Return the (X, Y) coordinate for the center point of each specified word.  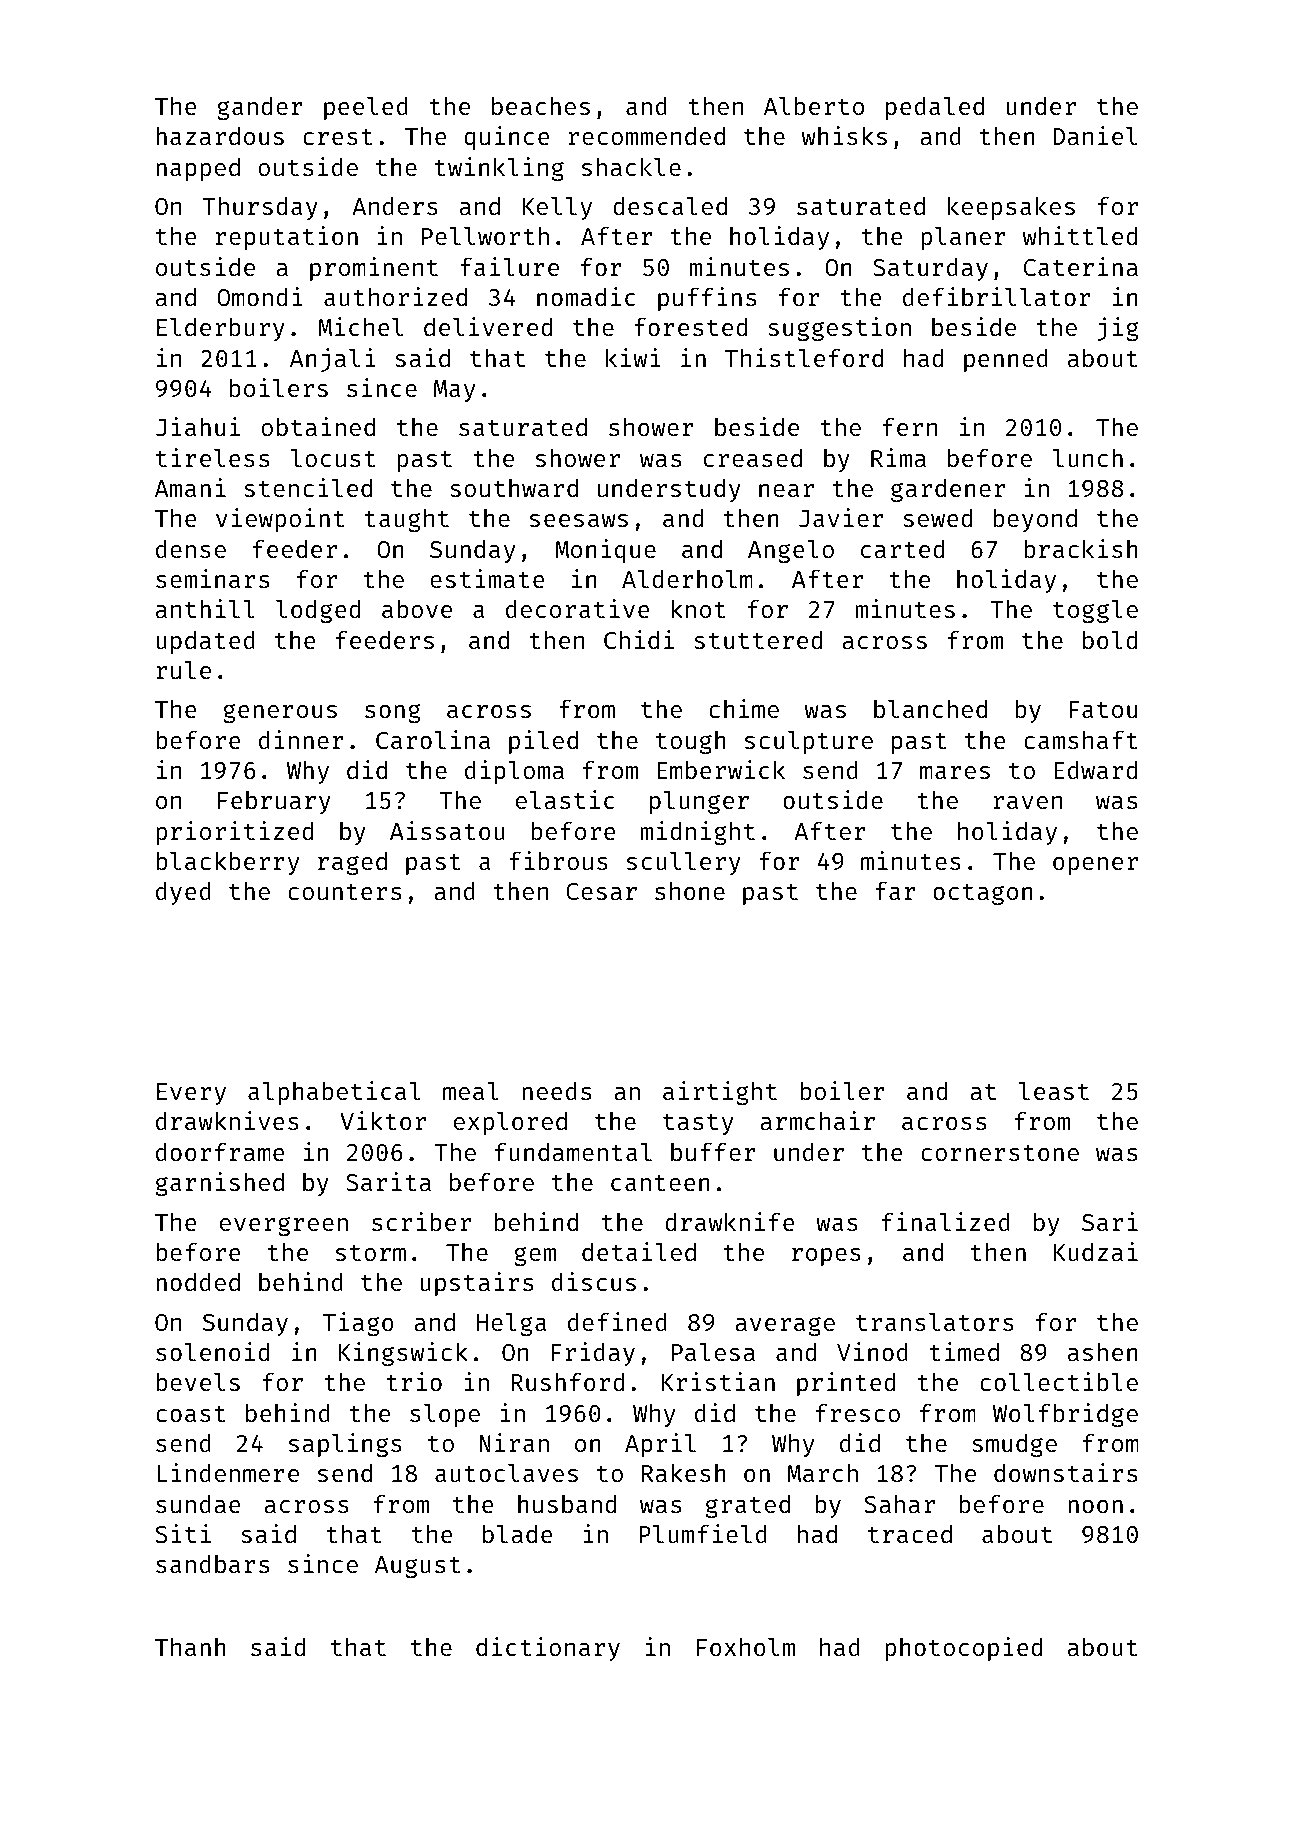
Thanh (190, 1647)
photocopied (963, 1649)
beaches (541, 106)
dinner (301, 739)
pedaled (935, 108)
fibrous (558, 860)
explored (510, 1123)
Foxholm (746, 1647)
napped (198, 169)
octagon (983, 894)
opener (1095, 866)
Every (191, 1094)
